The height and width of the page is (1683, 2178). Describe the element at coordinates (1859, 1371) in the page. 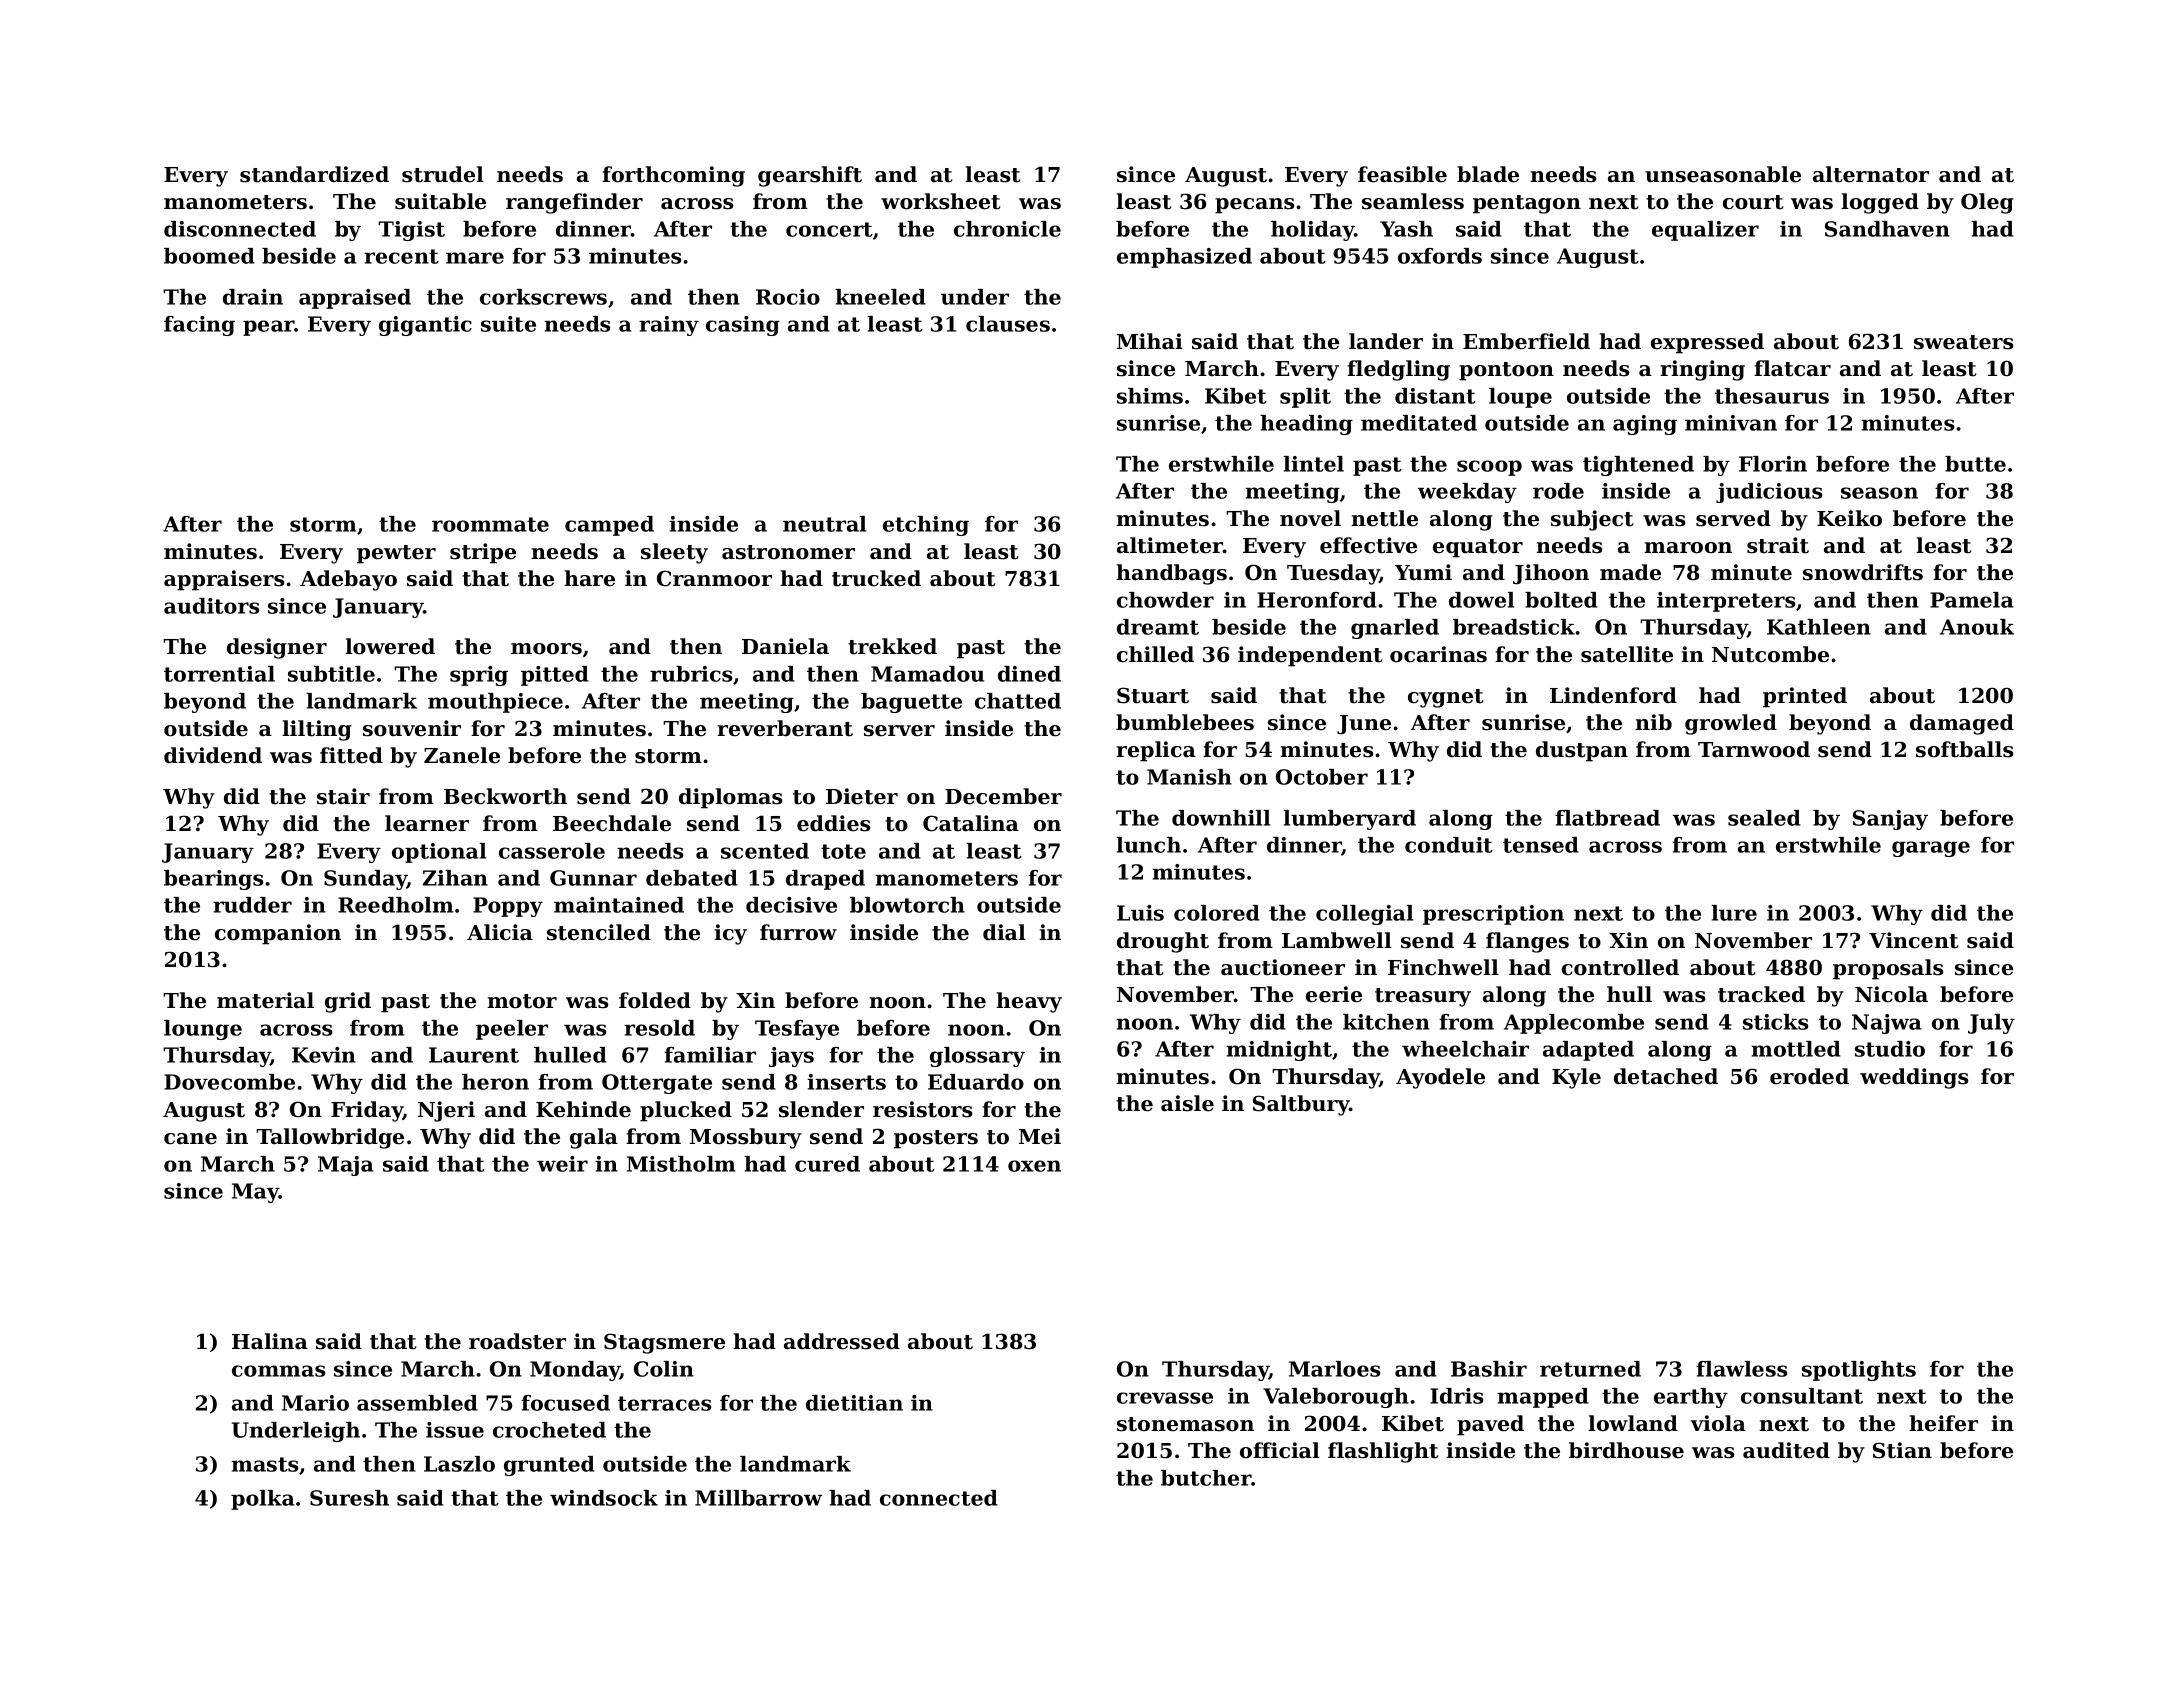

I see `spotlights` at that location.
